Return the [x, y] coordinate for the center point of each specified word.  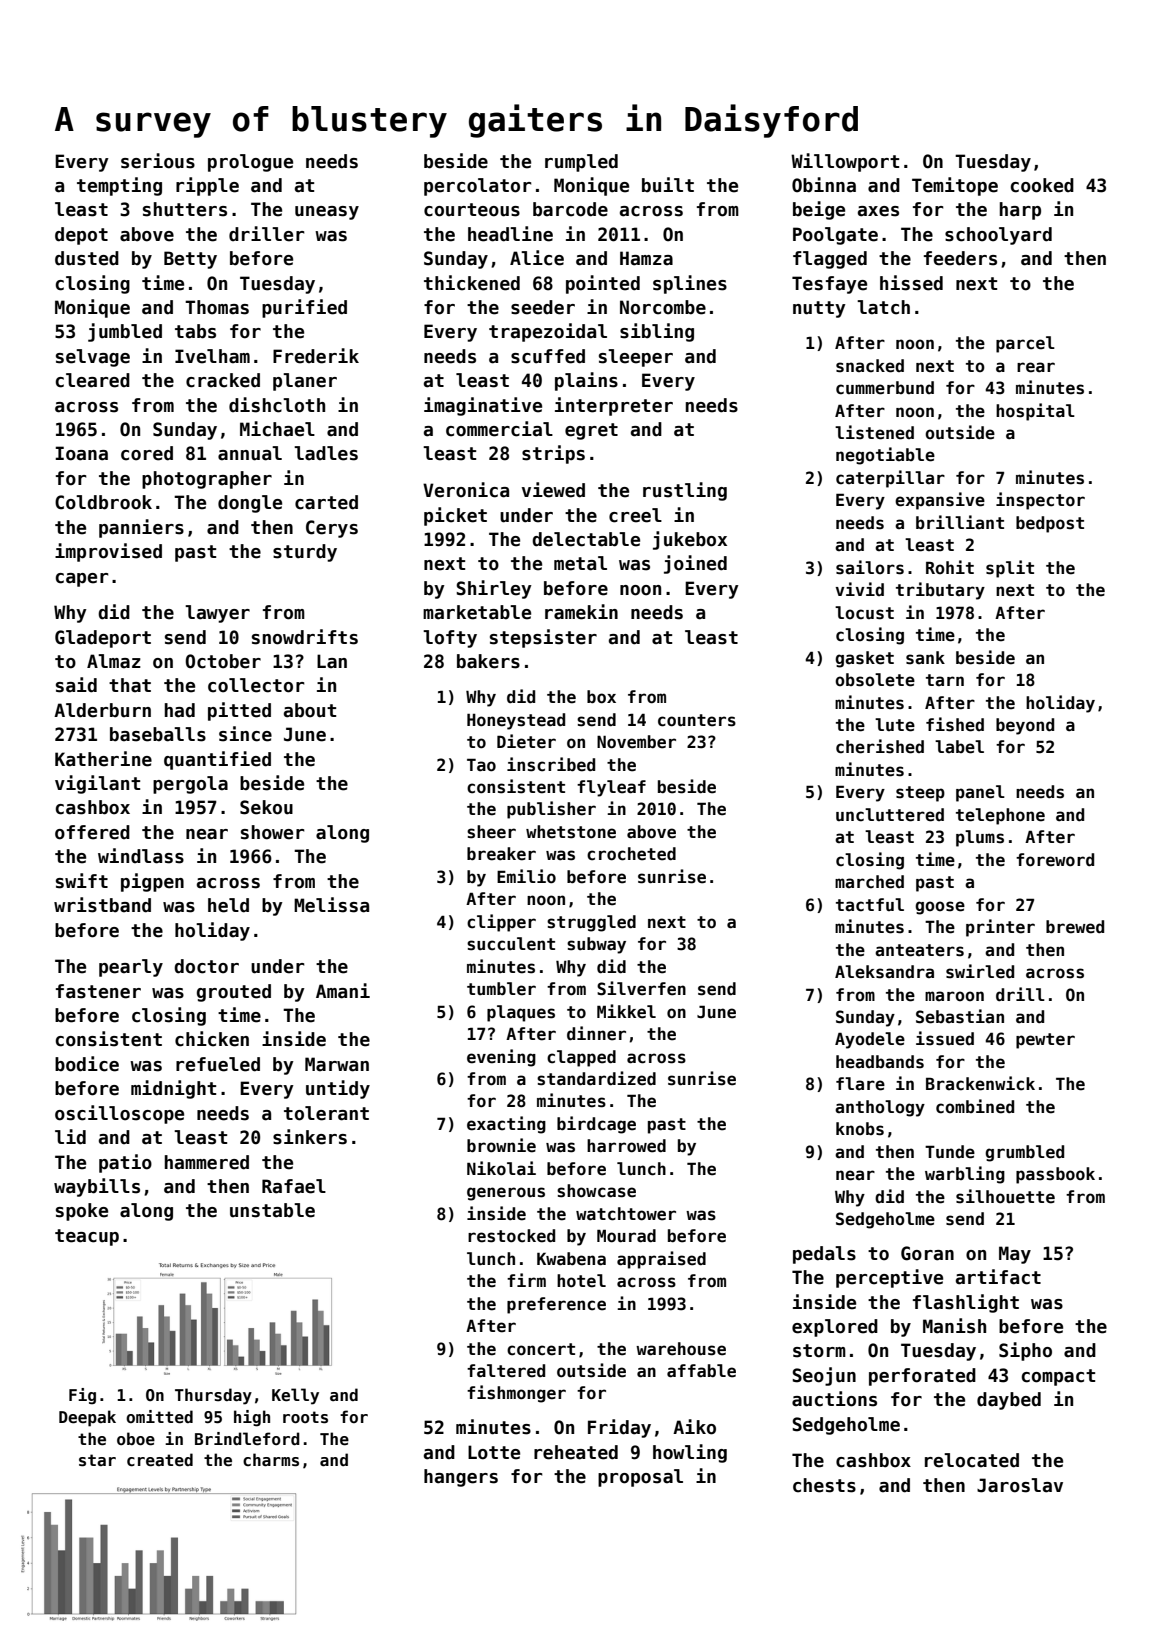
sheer [491, 832]
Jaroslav [1020, 1485]
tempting [119, 186]
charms [271, 1460]
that [130, 685]
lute [895, 725]
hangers [461, 1478]
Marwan [337, 1064]
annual [250, 453]
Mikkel [626, 1011]
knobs [860, 1129]
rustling [685, 491]
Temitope [955, 186]
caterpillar [890, 479]
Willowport [845, 162]
